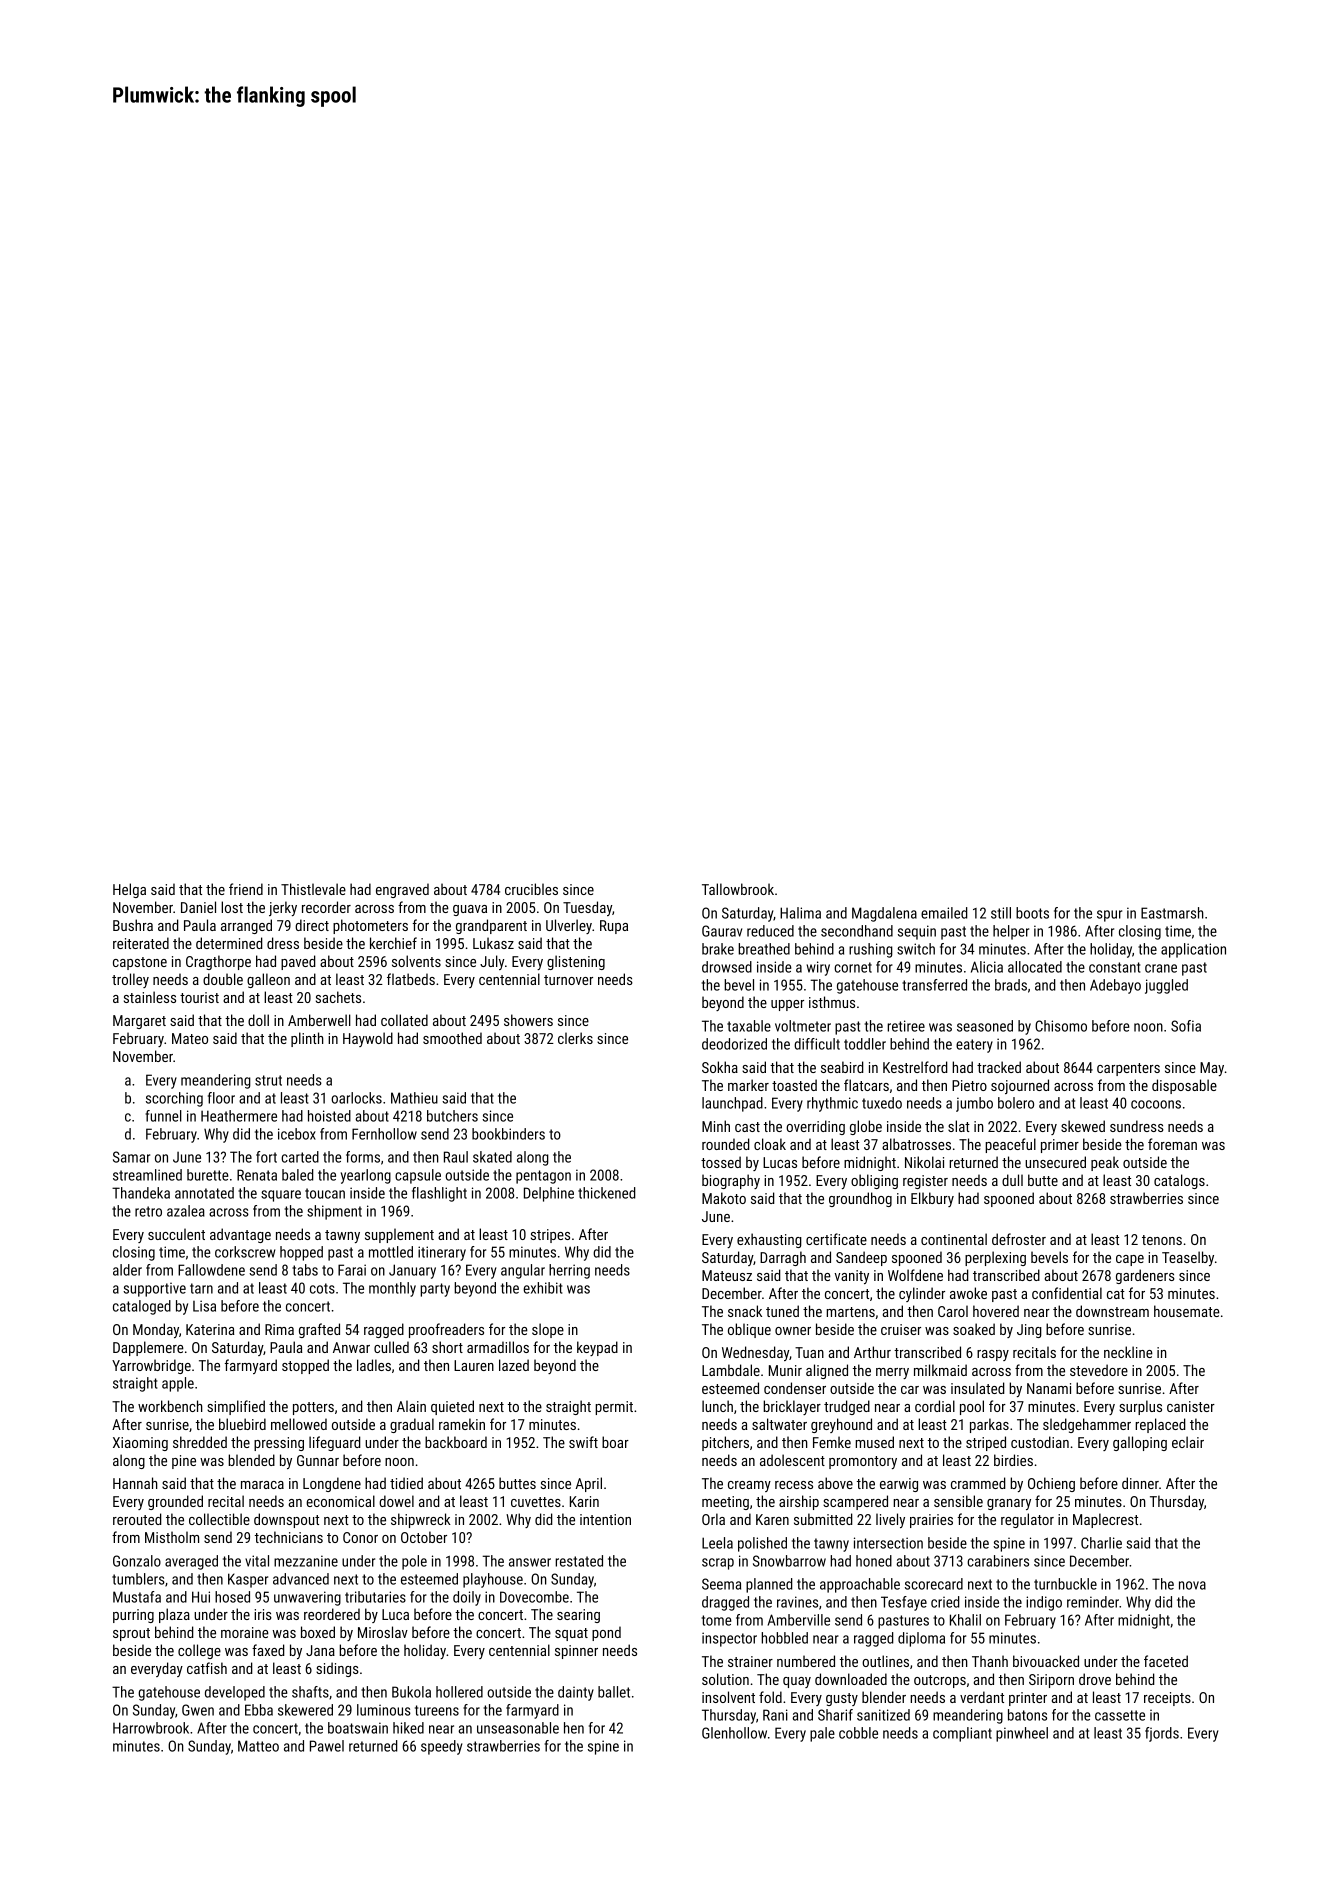  I want to click on thickened, so click(607, 1193).
